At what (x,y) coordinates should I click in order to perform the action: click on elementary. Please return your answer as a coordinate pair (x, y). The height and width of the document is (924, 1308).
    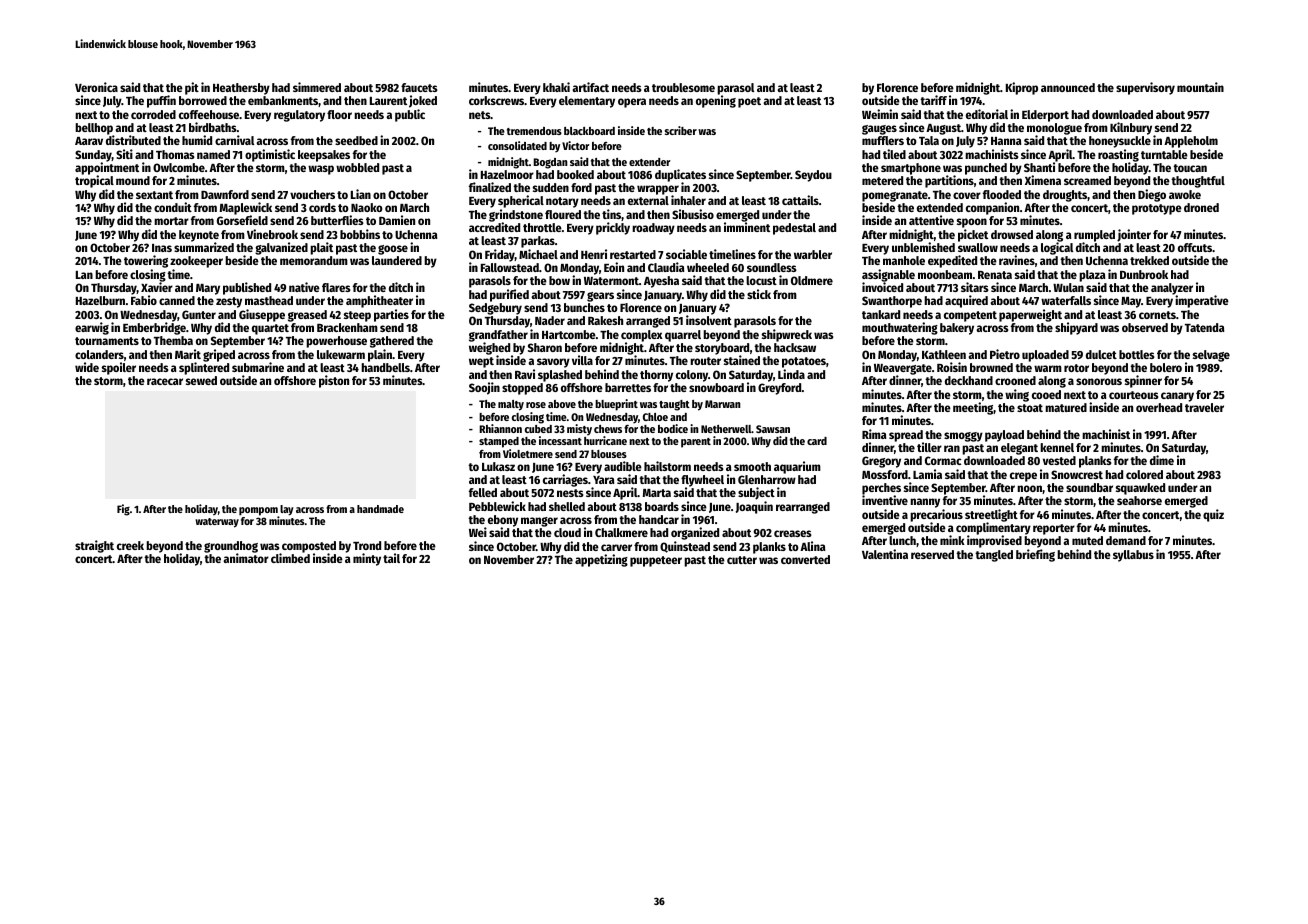
    Looking at the image, I should click on (587, 102).
